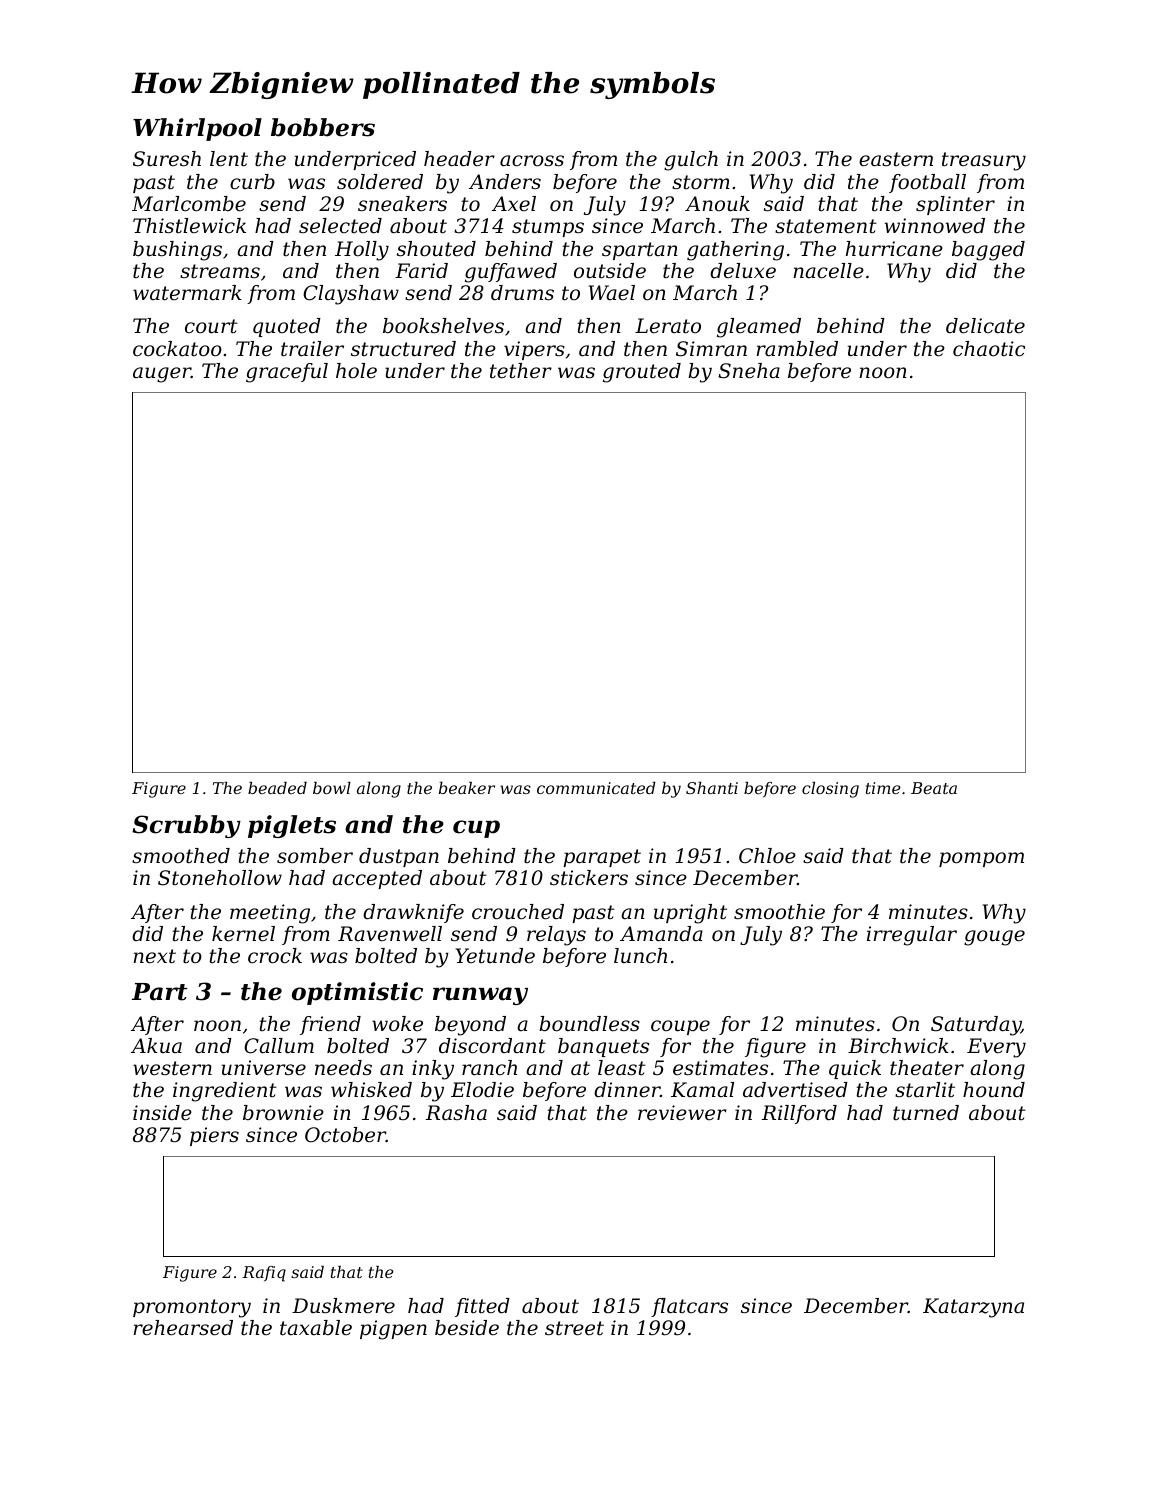  What do you see at coordinates (689, 1307) in the document?
I see `flatcars` at bounding box center [689, 1307].
